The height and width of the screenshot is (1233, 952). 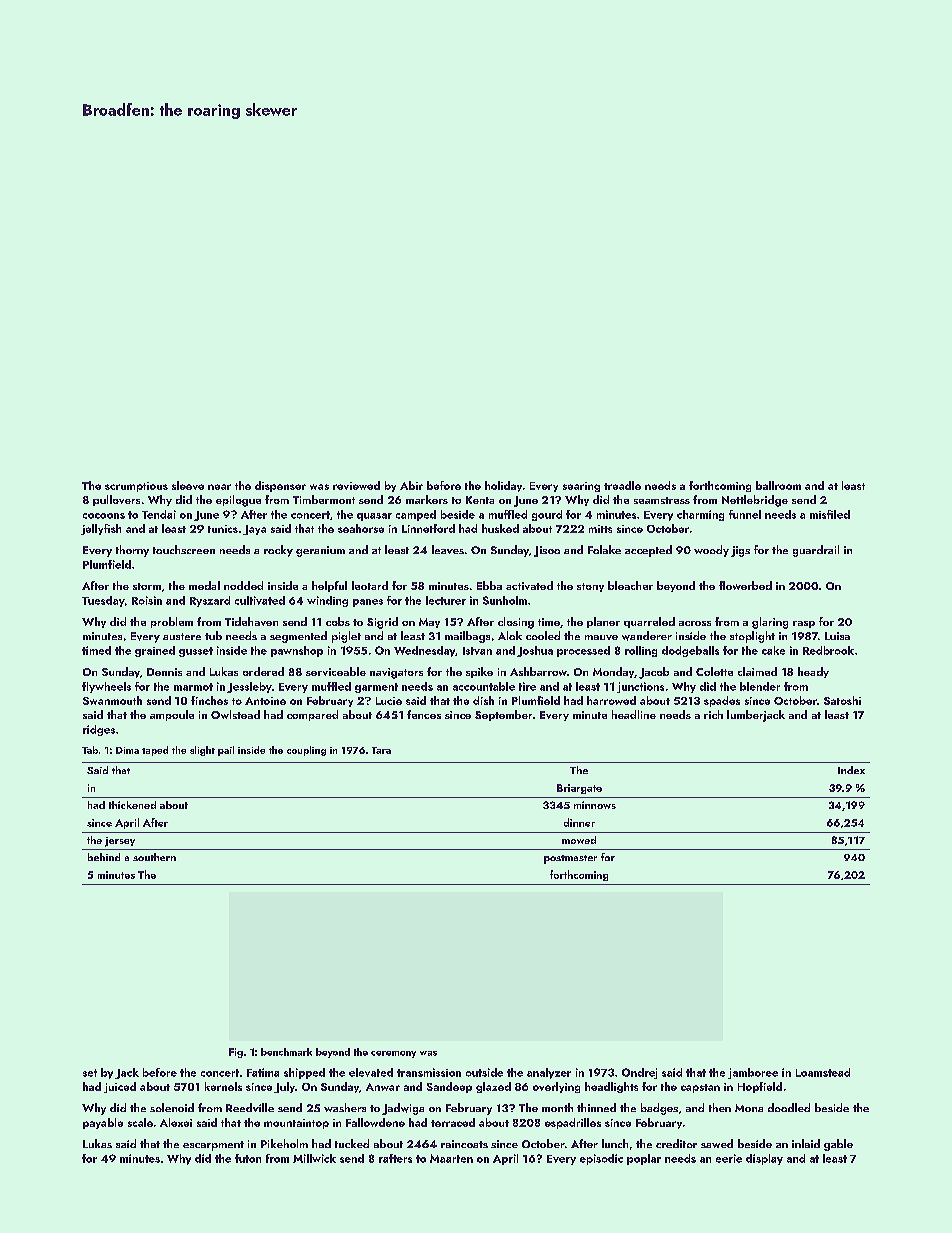 I want to click on holiday, so click(x=503, y=486).
